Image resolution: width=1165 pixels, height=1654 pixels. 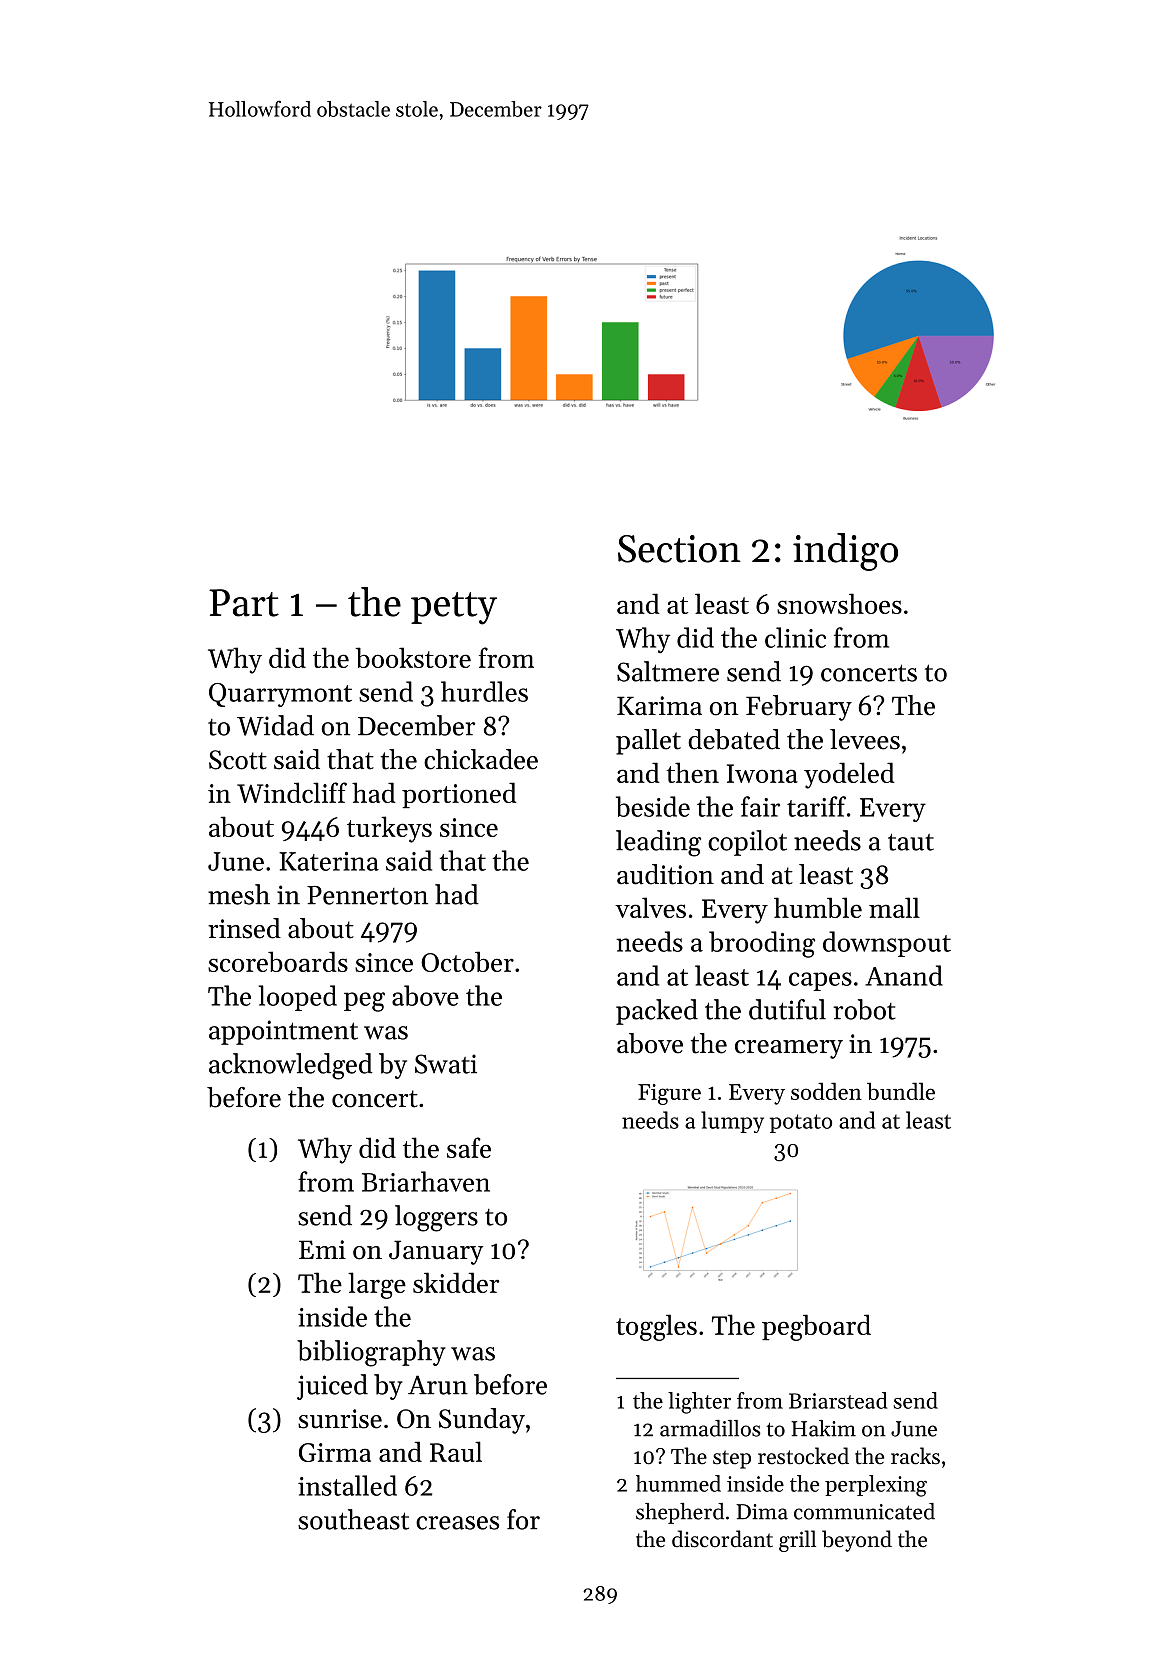 I want to click on robot, so click(x=865, y=1009).
